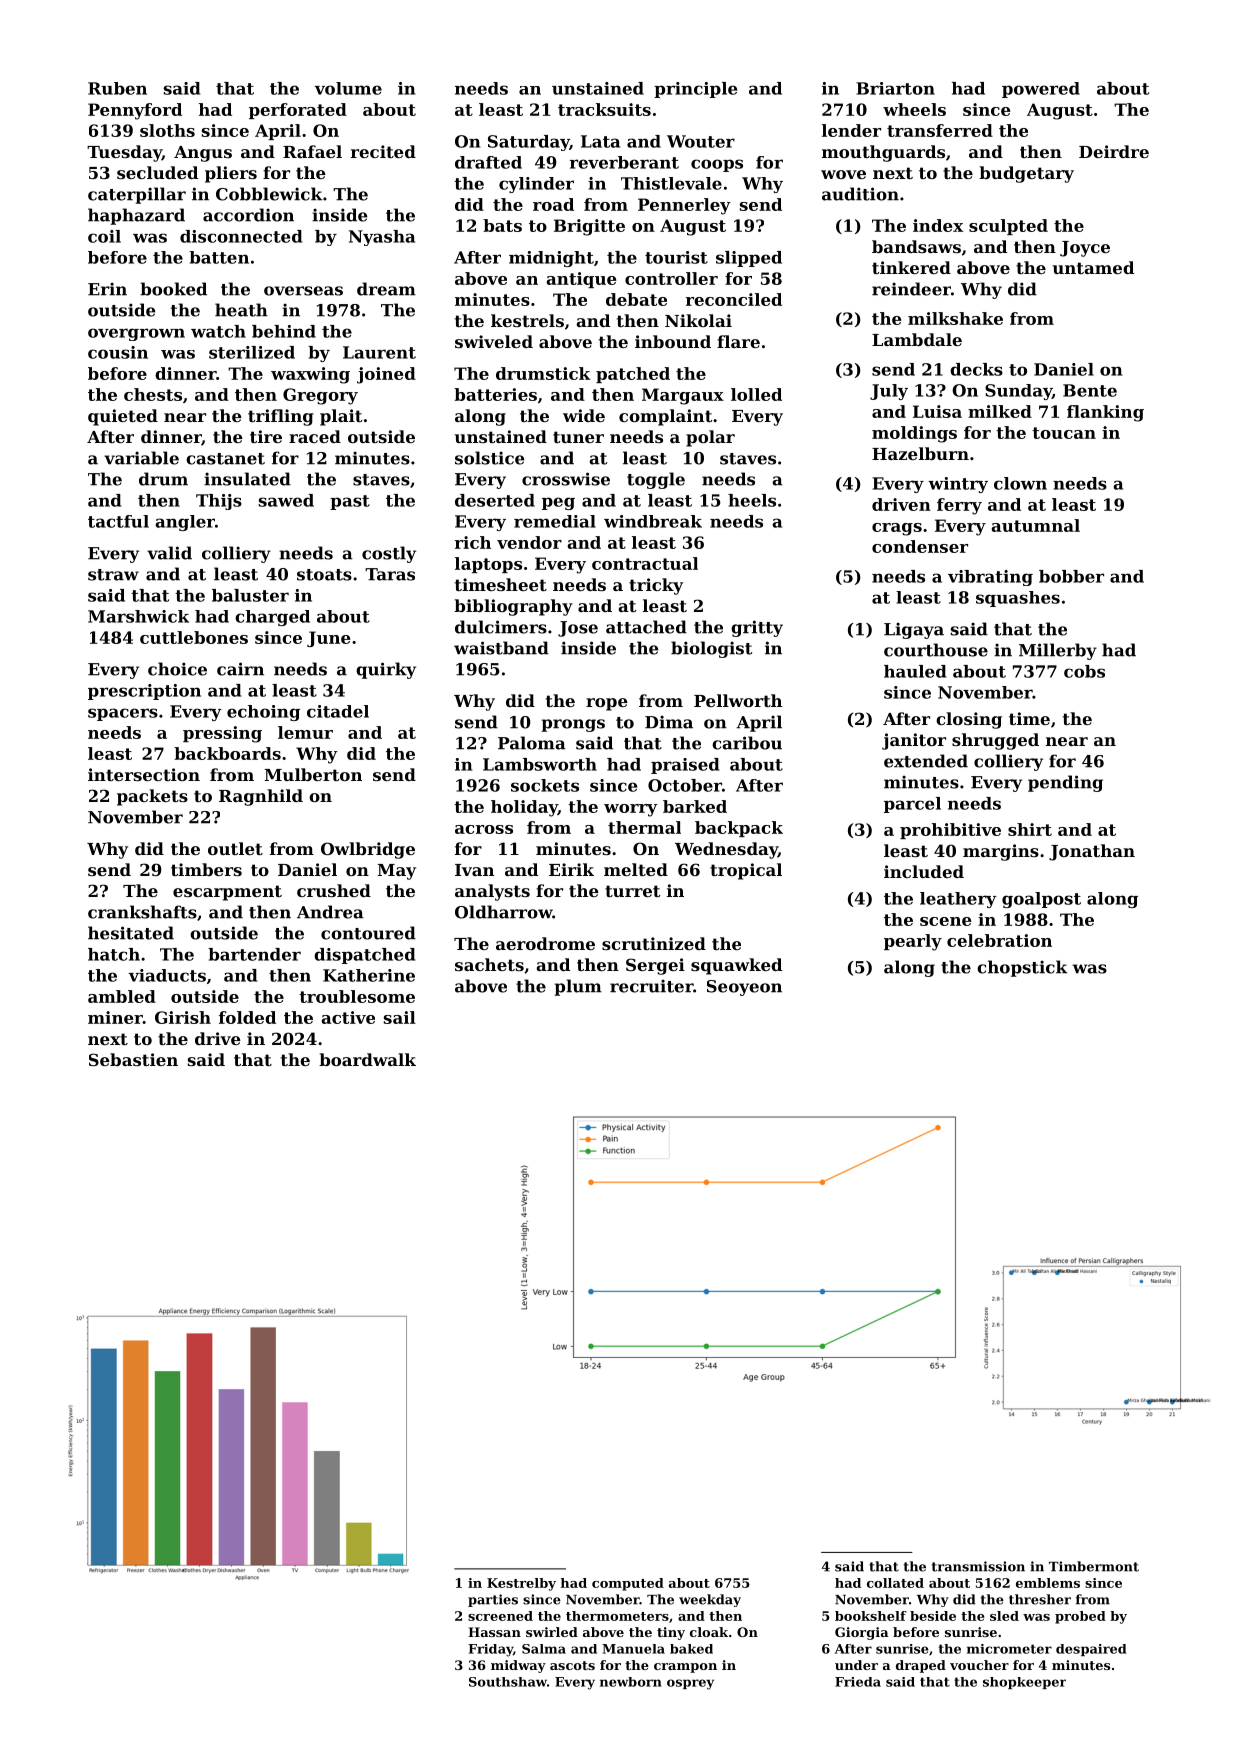 Image resolution: width=1237 pixels, height=1750 pixels. What do you see at coordinates (1105, 413) in the screenshot?
I see `flanking` at bounding box center [1105, 413].
